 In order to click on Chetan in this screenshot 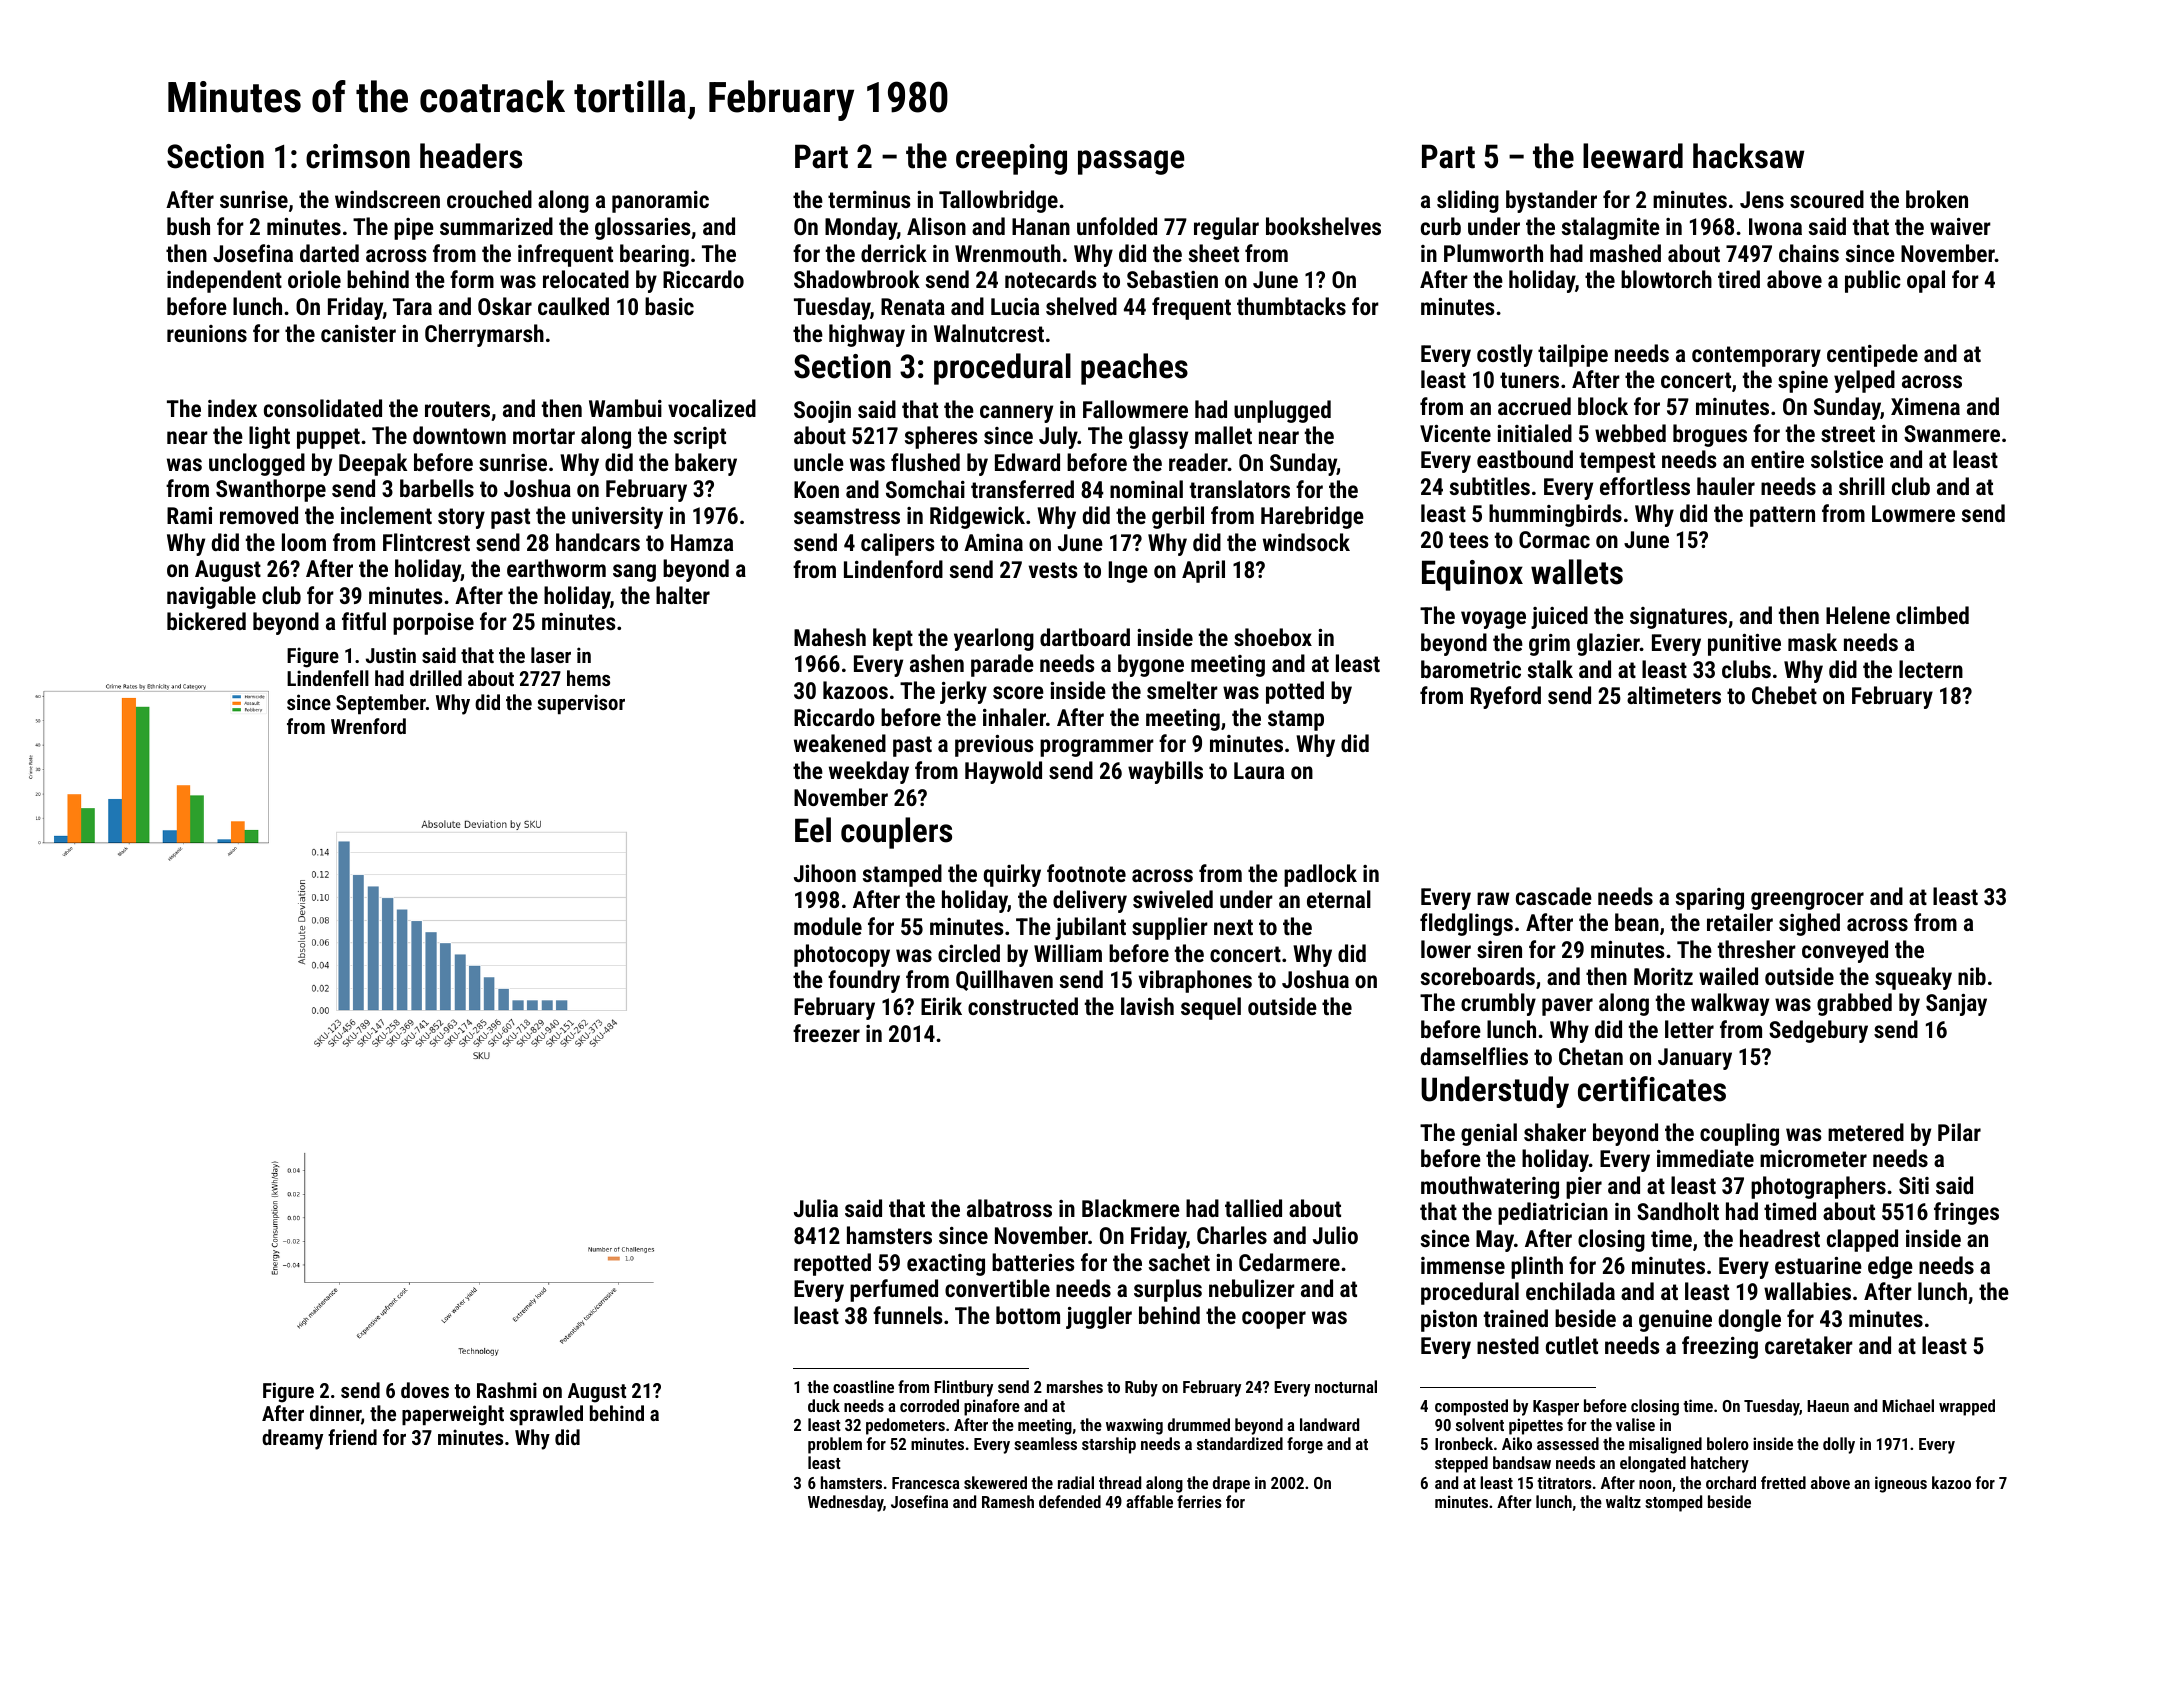, I will do `click(1591, 1056)`.
